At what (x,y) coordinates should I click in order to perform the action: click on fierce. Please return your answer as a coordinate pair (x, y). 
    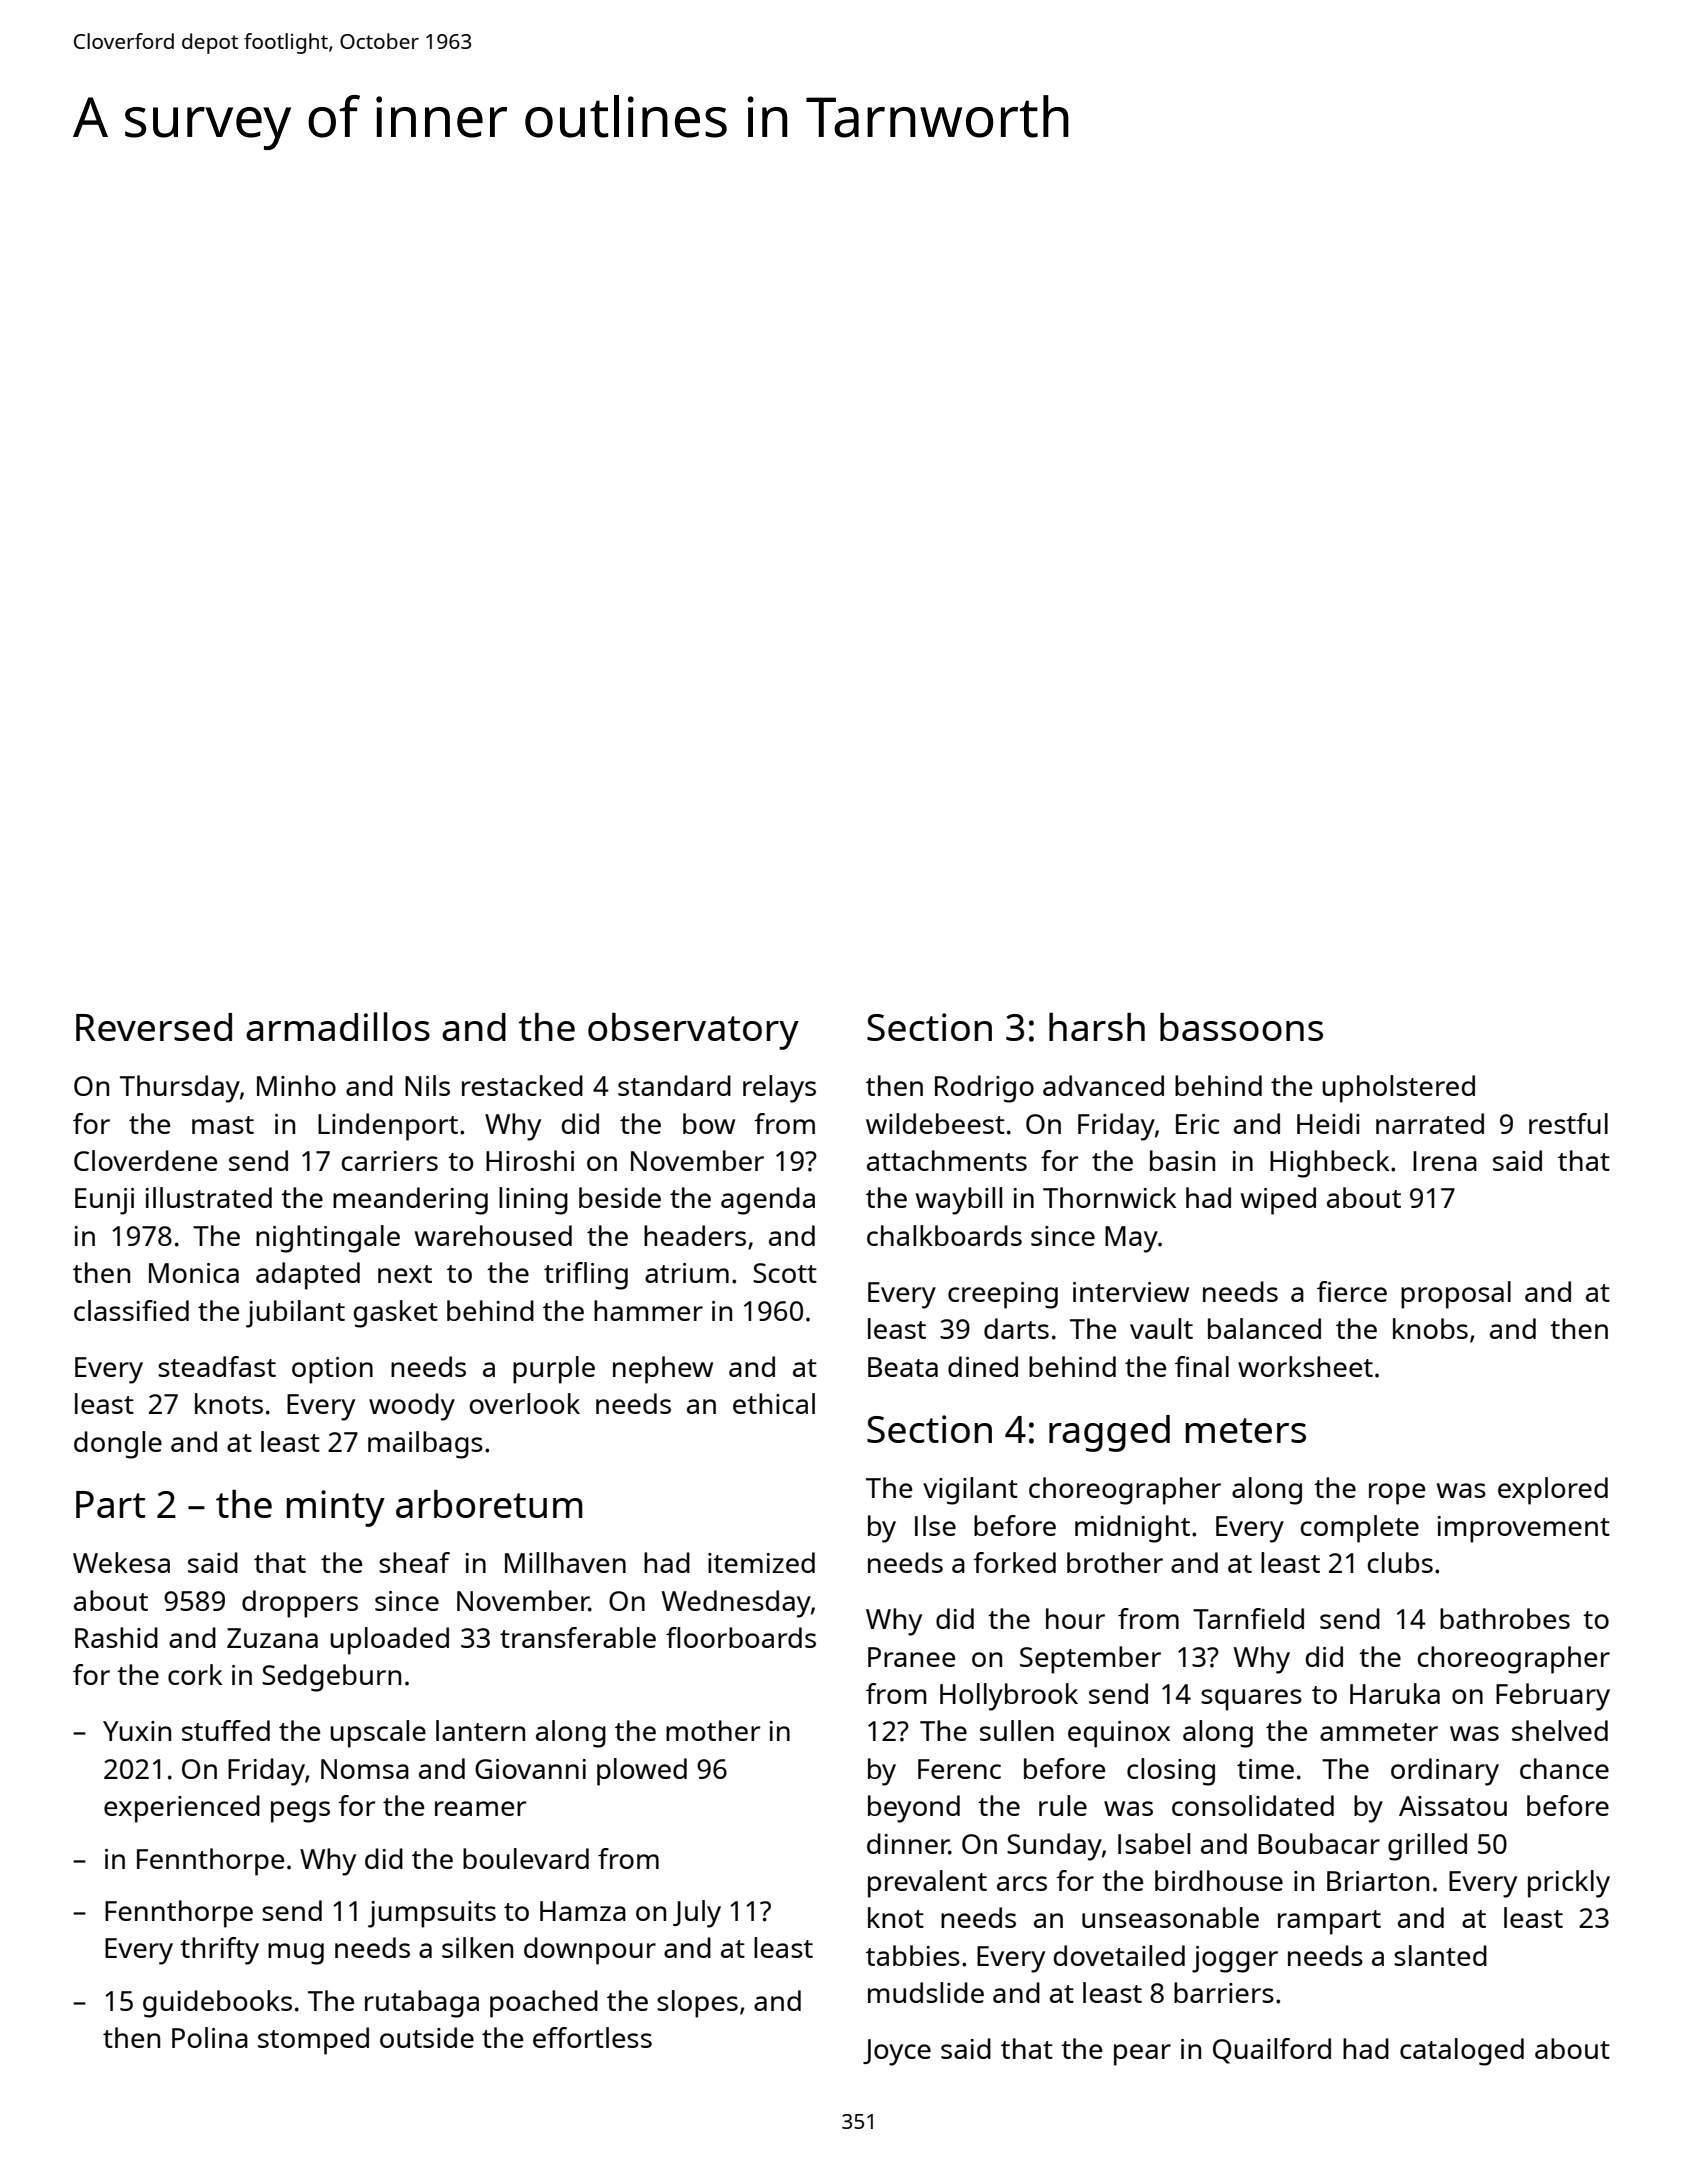
    Looking at the image, I should click on (1352, 1291).
